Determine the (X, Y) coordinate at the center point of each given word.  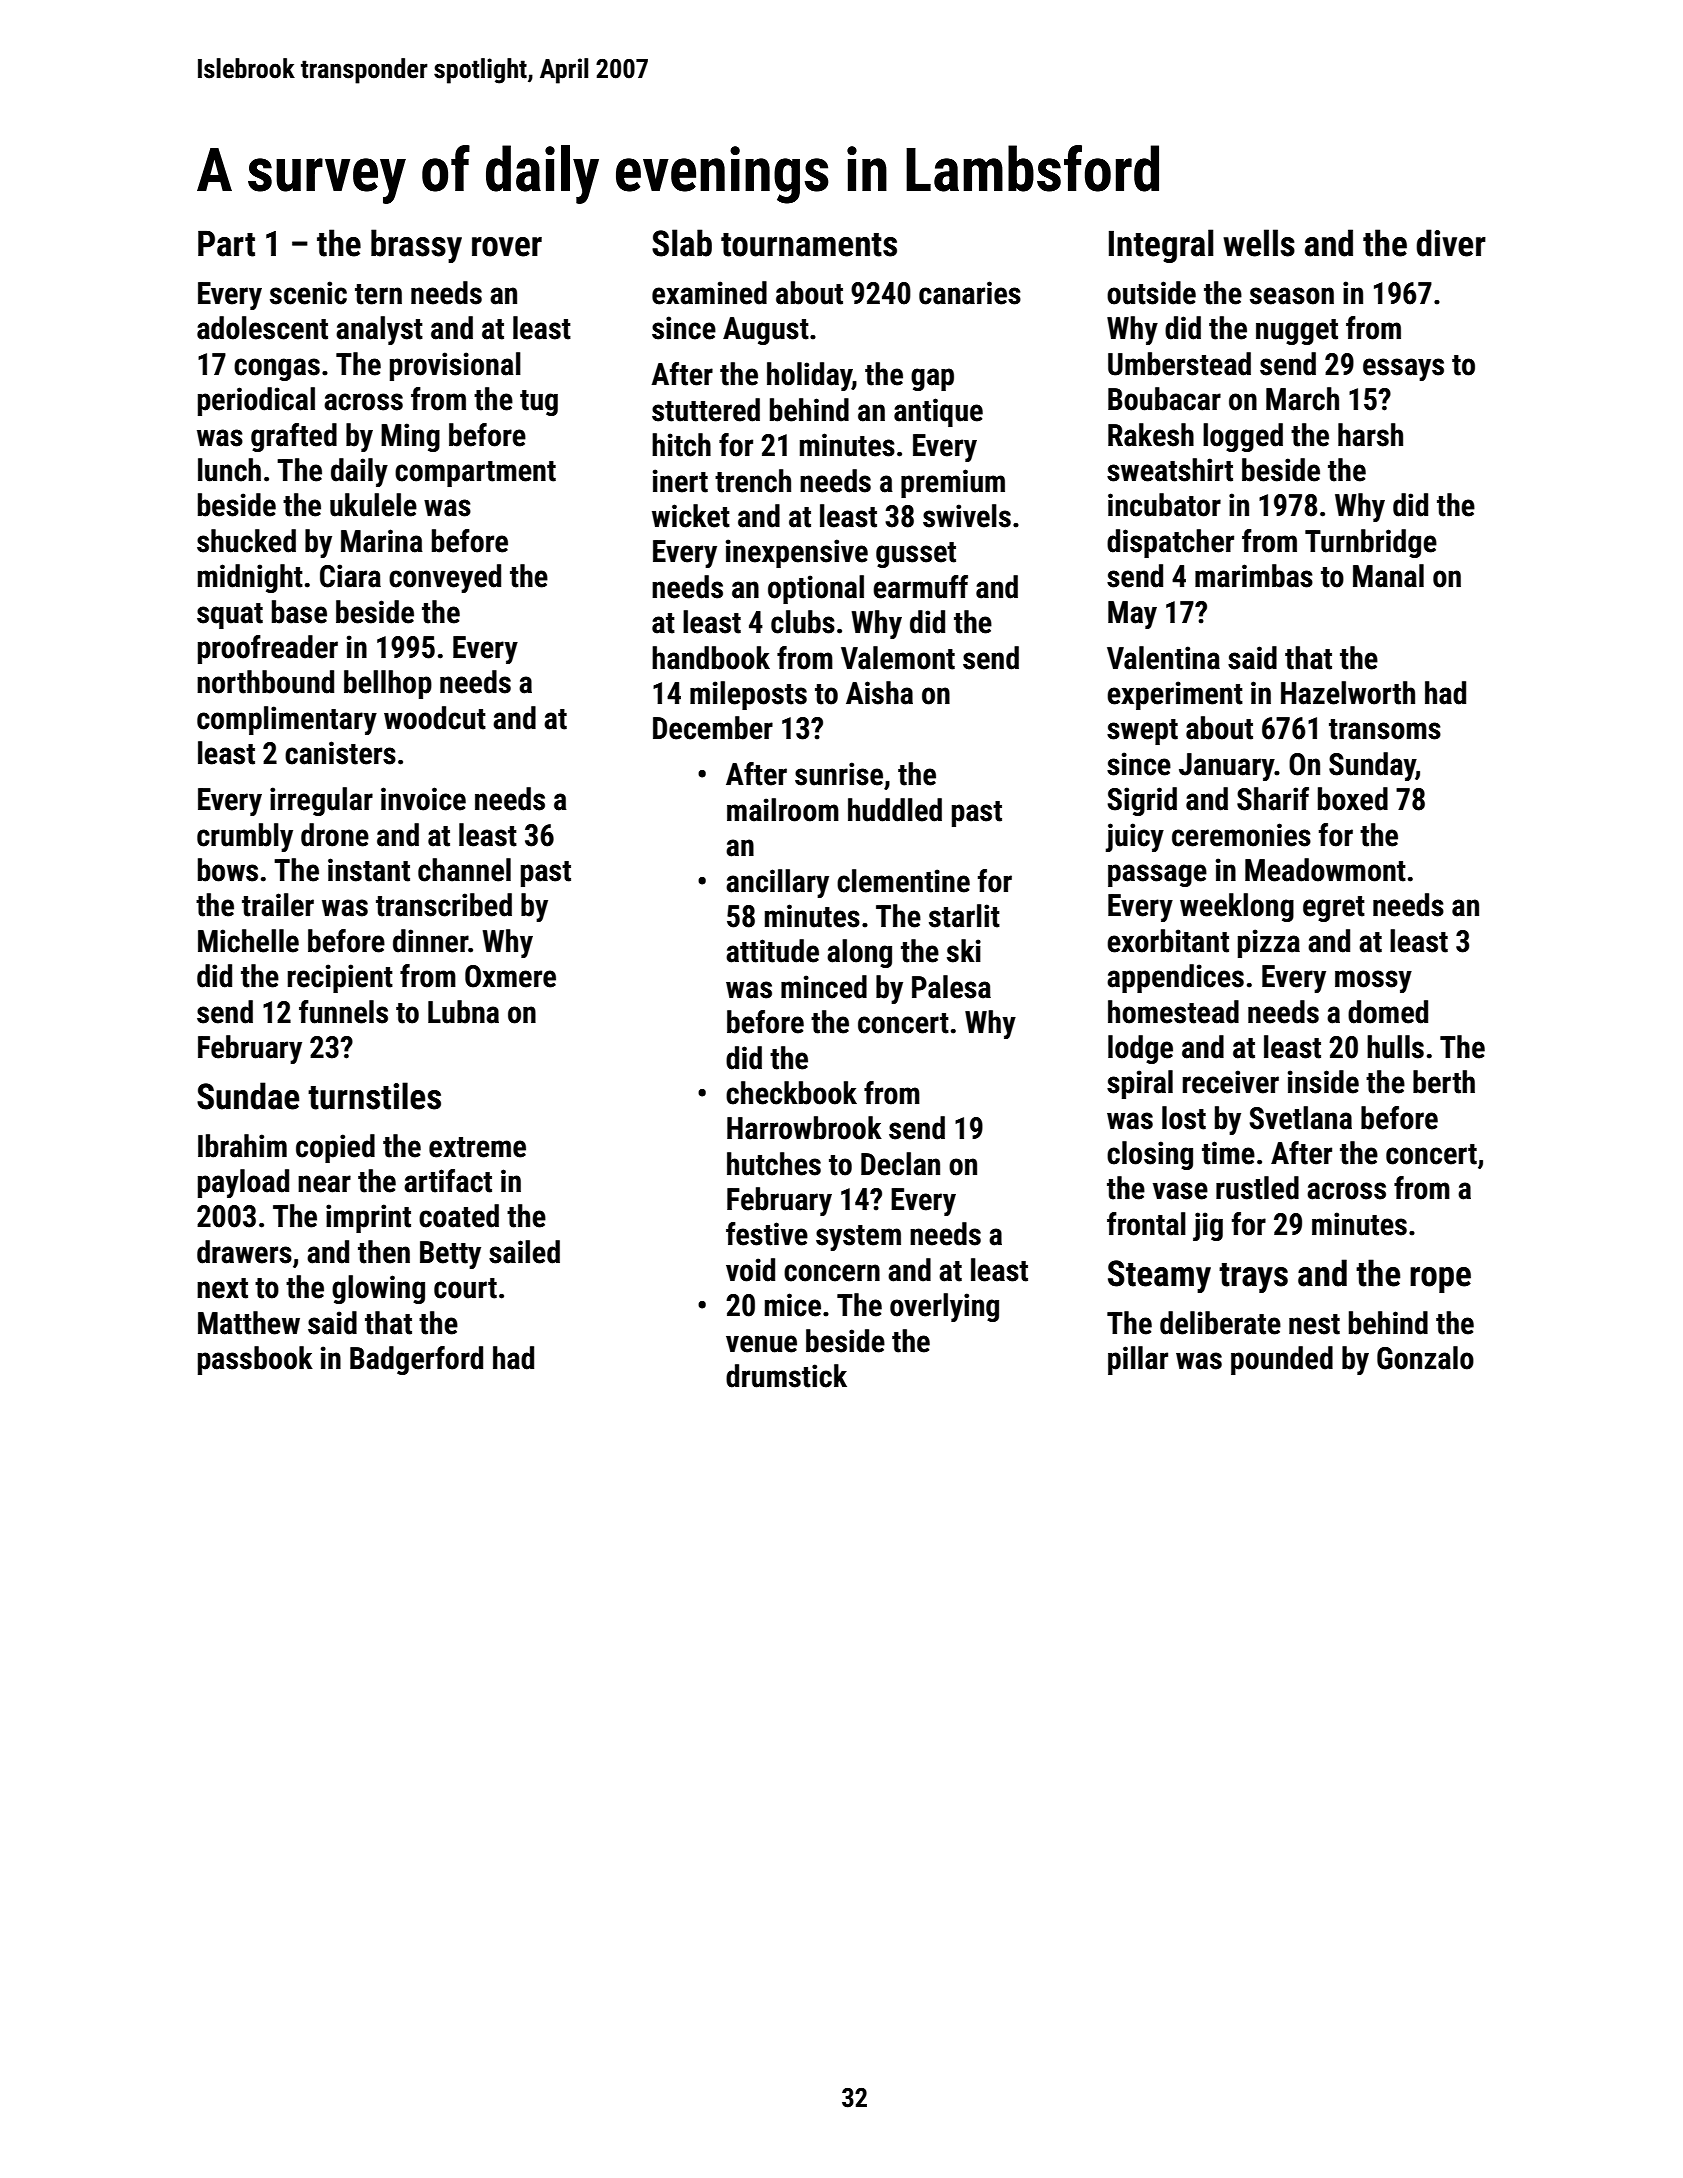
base (299, 612)
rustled (1257, 1188)
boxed (1353, 799)
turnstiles (374, 1096)
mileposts (748, 695)
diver (1451, 243)
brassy (416, 246)
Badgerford (416, 1360)
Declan (900, 1164)
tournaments (809, 245)
